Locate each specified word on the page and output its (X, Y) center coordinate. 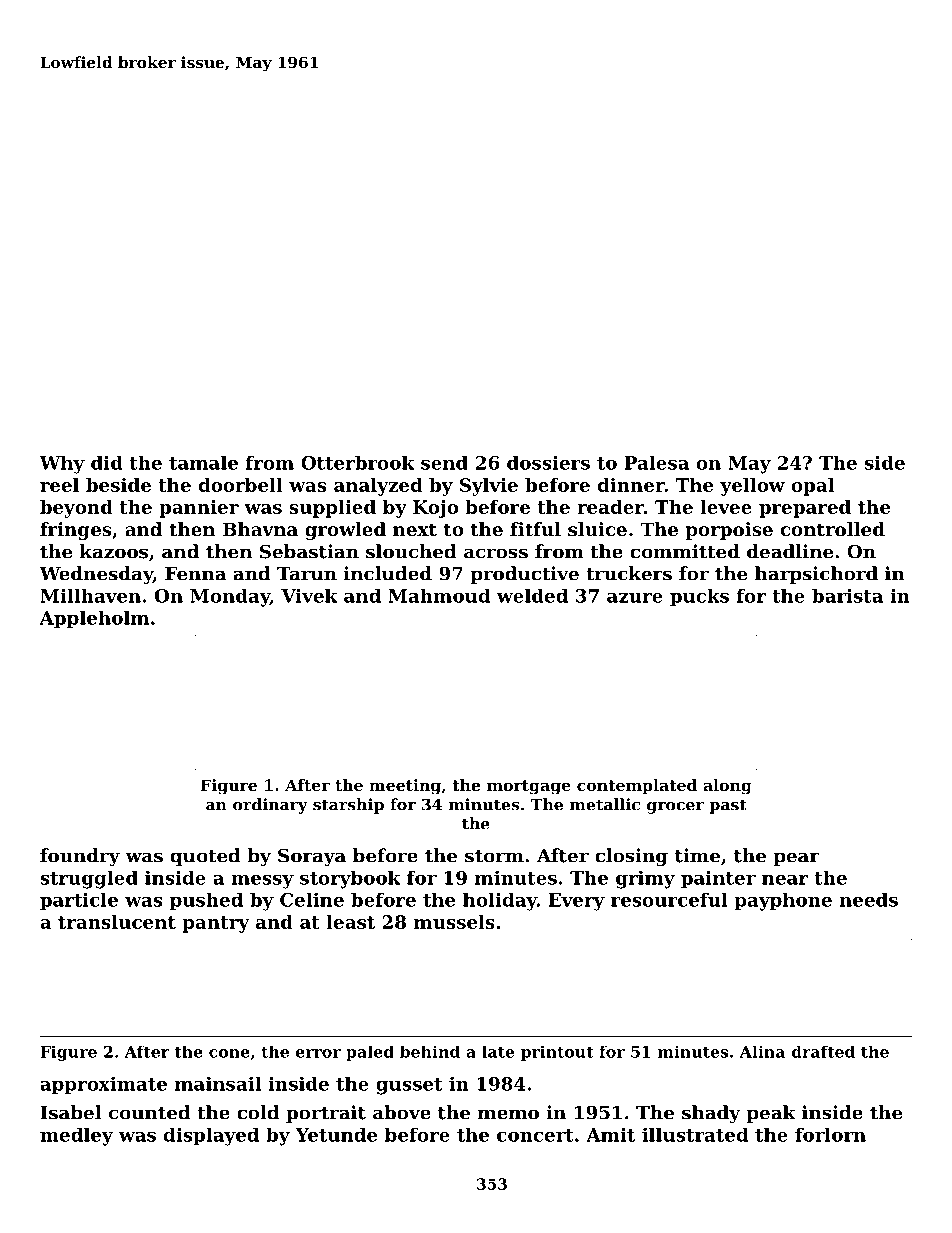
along (727, 787)
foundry (80, 857)
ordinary (270, 806)
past (728, 806)
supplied (332, 509)
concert (535, 1135)
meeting (405, 787)
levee (726, 507)
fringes (76, 531)
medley (76, 1136)
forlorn (830, 1134)
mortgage (529, 787)
